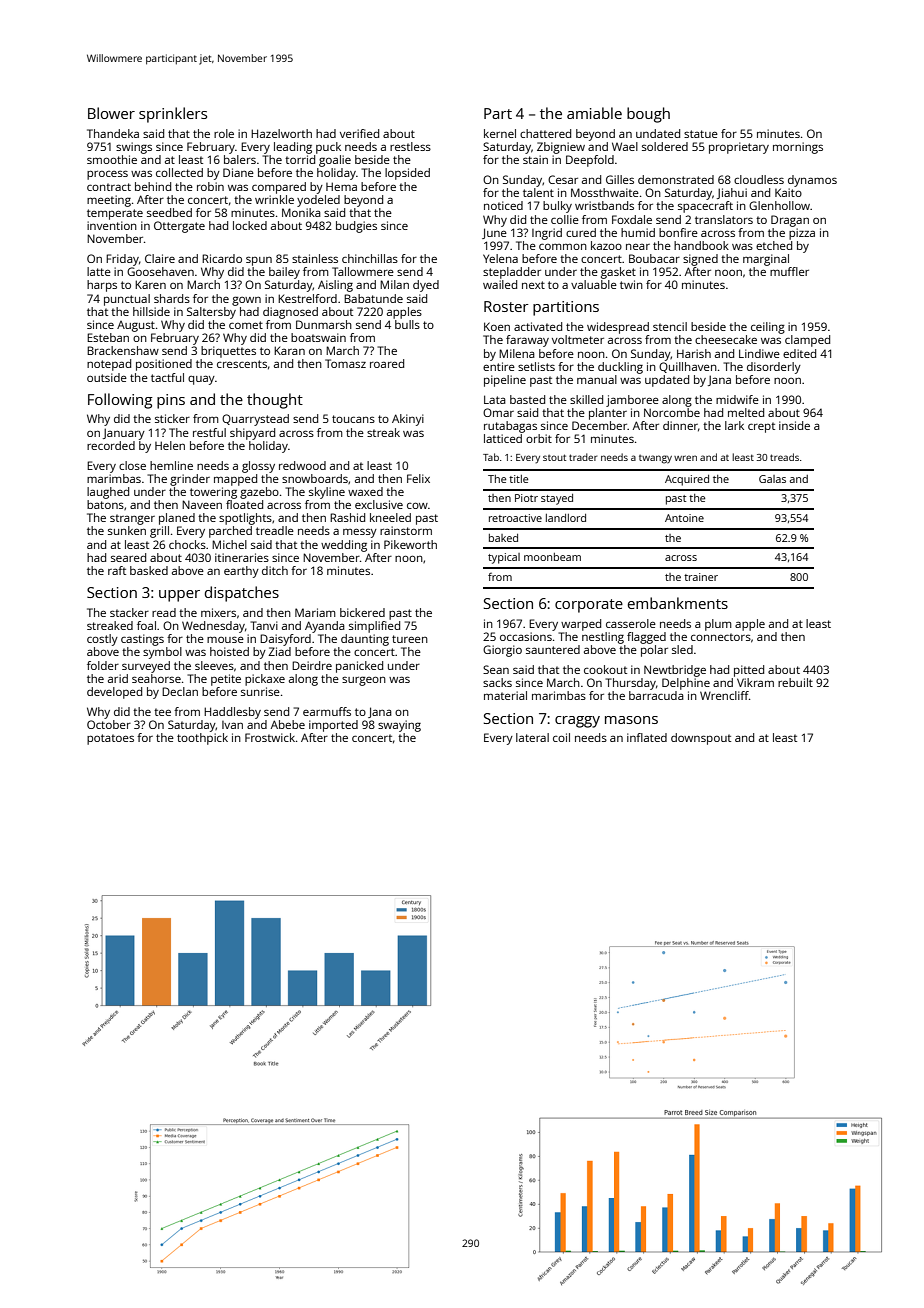 The image size is (924, 1308). I want to click on downspout, so click(701, 739).
